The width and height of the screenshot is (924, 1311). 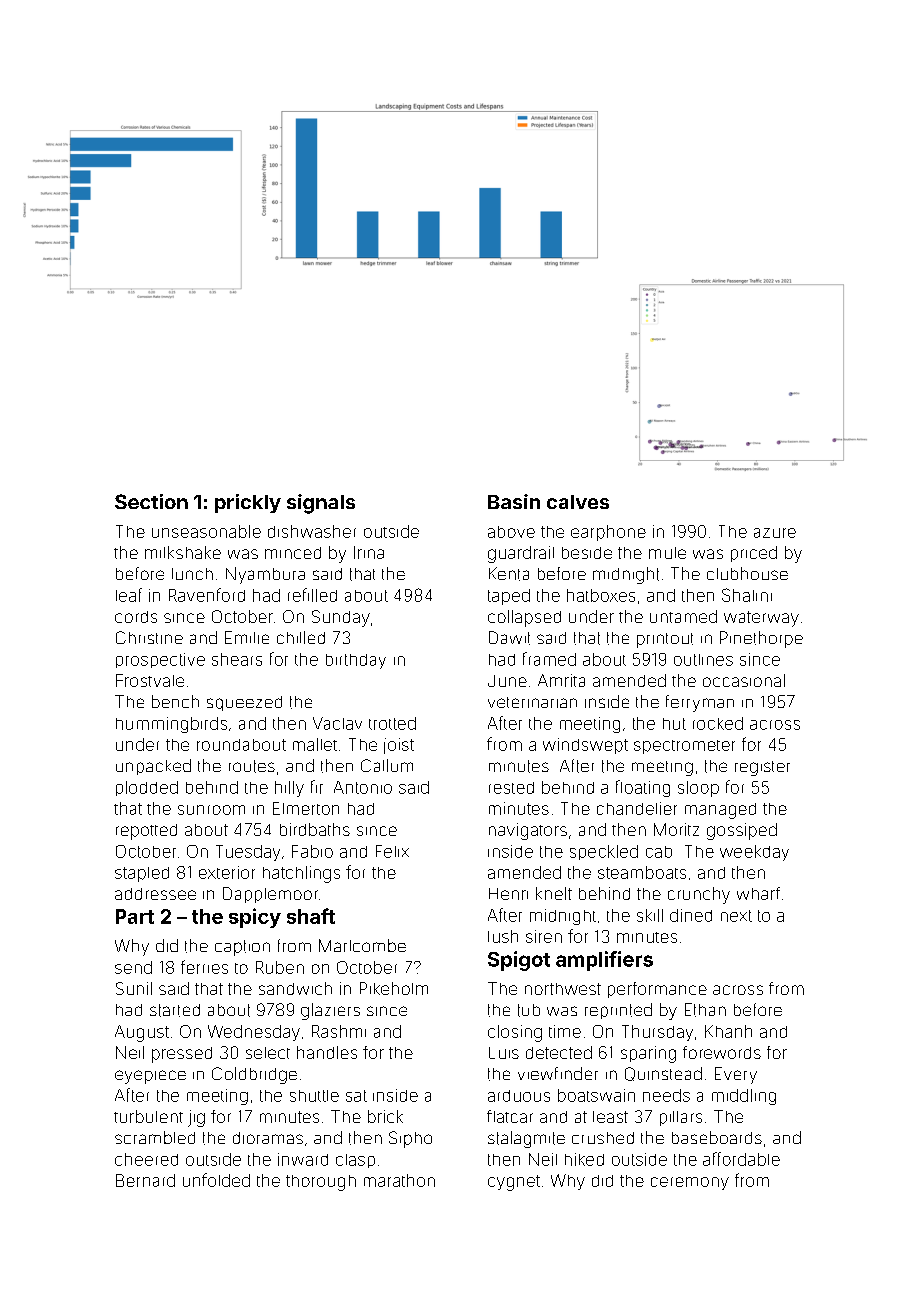 What do you see at coordinates (532, 702) in the screenshot?
I see `veterinarian` at bounding box center [532, 702].
